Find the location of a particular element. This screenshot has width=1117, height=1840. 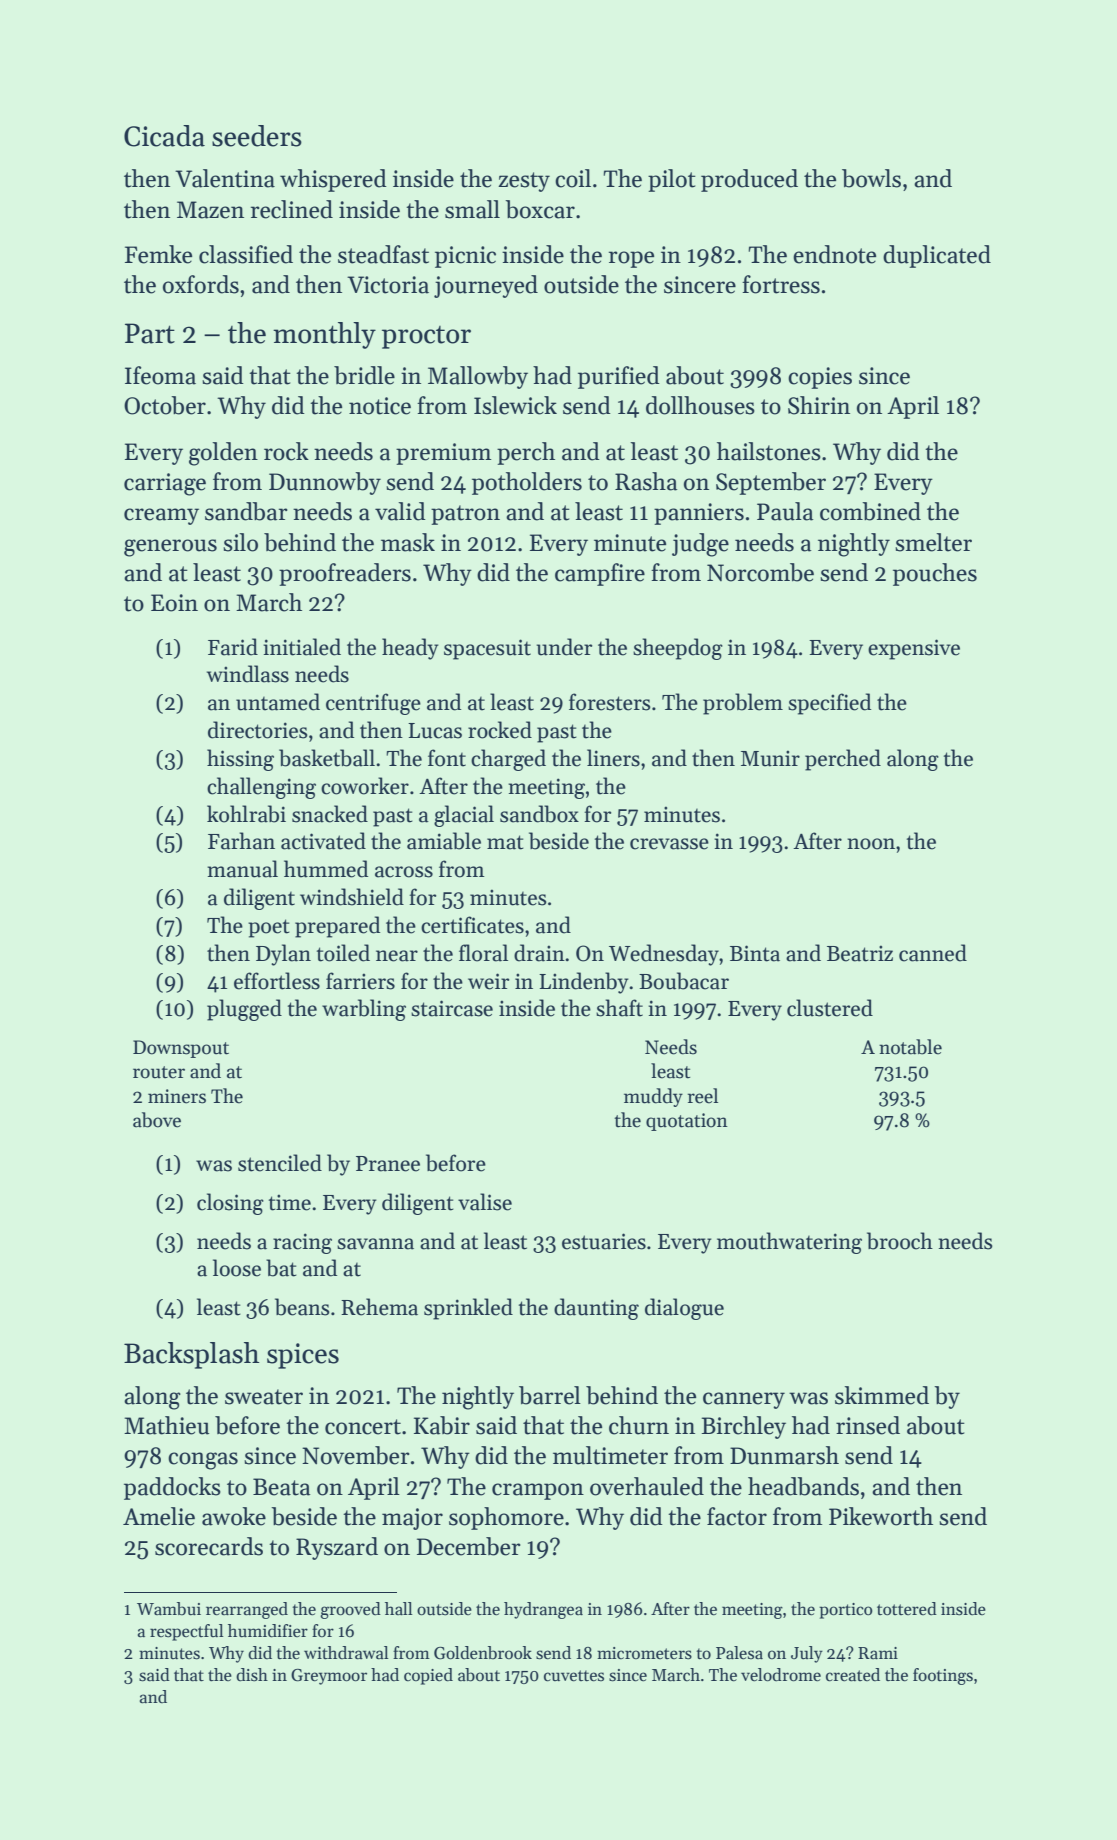

Cicada is located at coordinates (164, 136).
